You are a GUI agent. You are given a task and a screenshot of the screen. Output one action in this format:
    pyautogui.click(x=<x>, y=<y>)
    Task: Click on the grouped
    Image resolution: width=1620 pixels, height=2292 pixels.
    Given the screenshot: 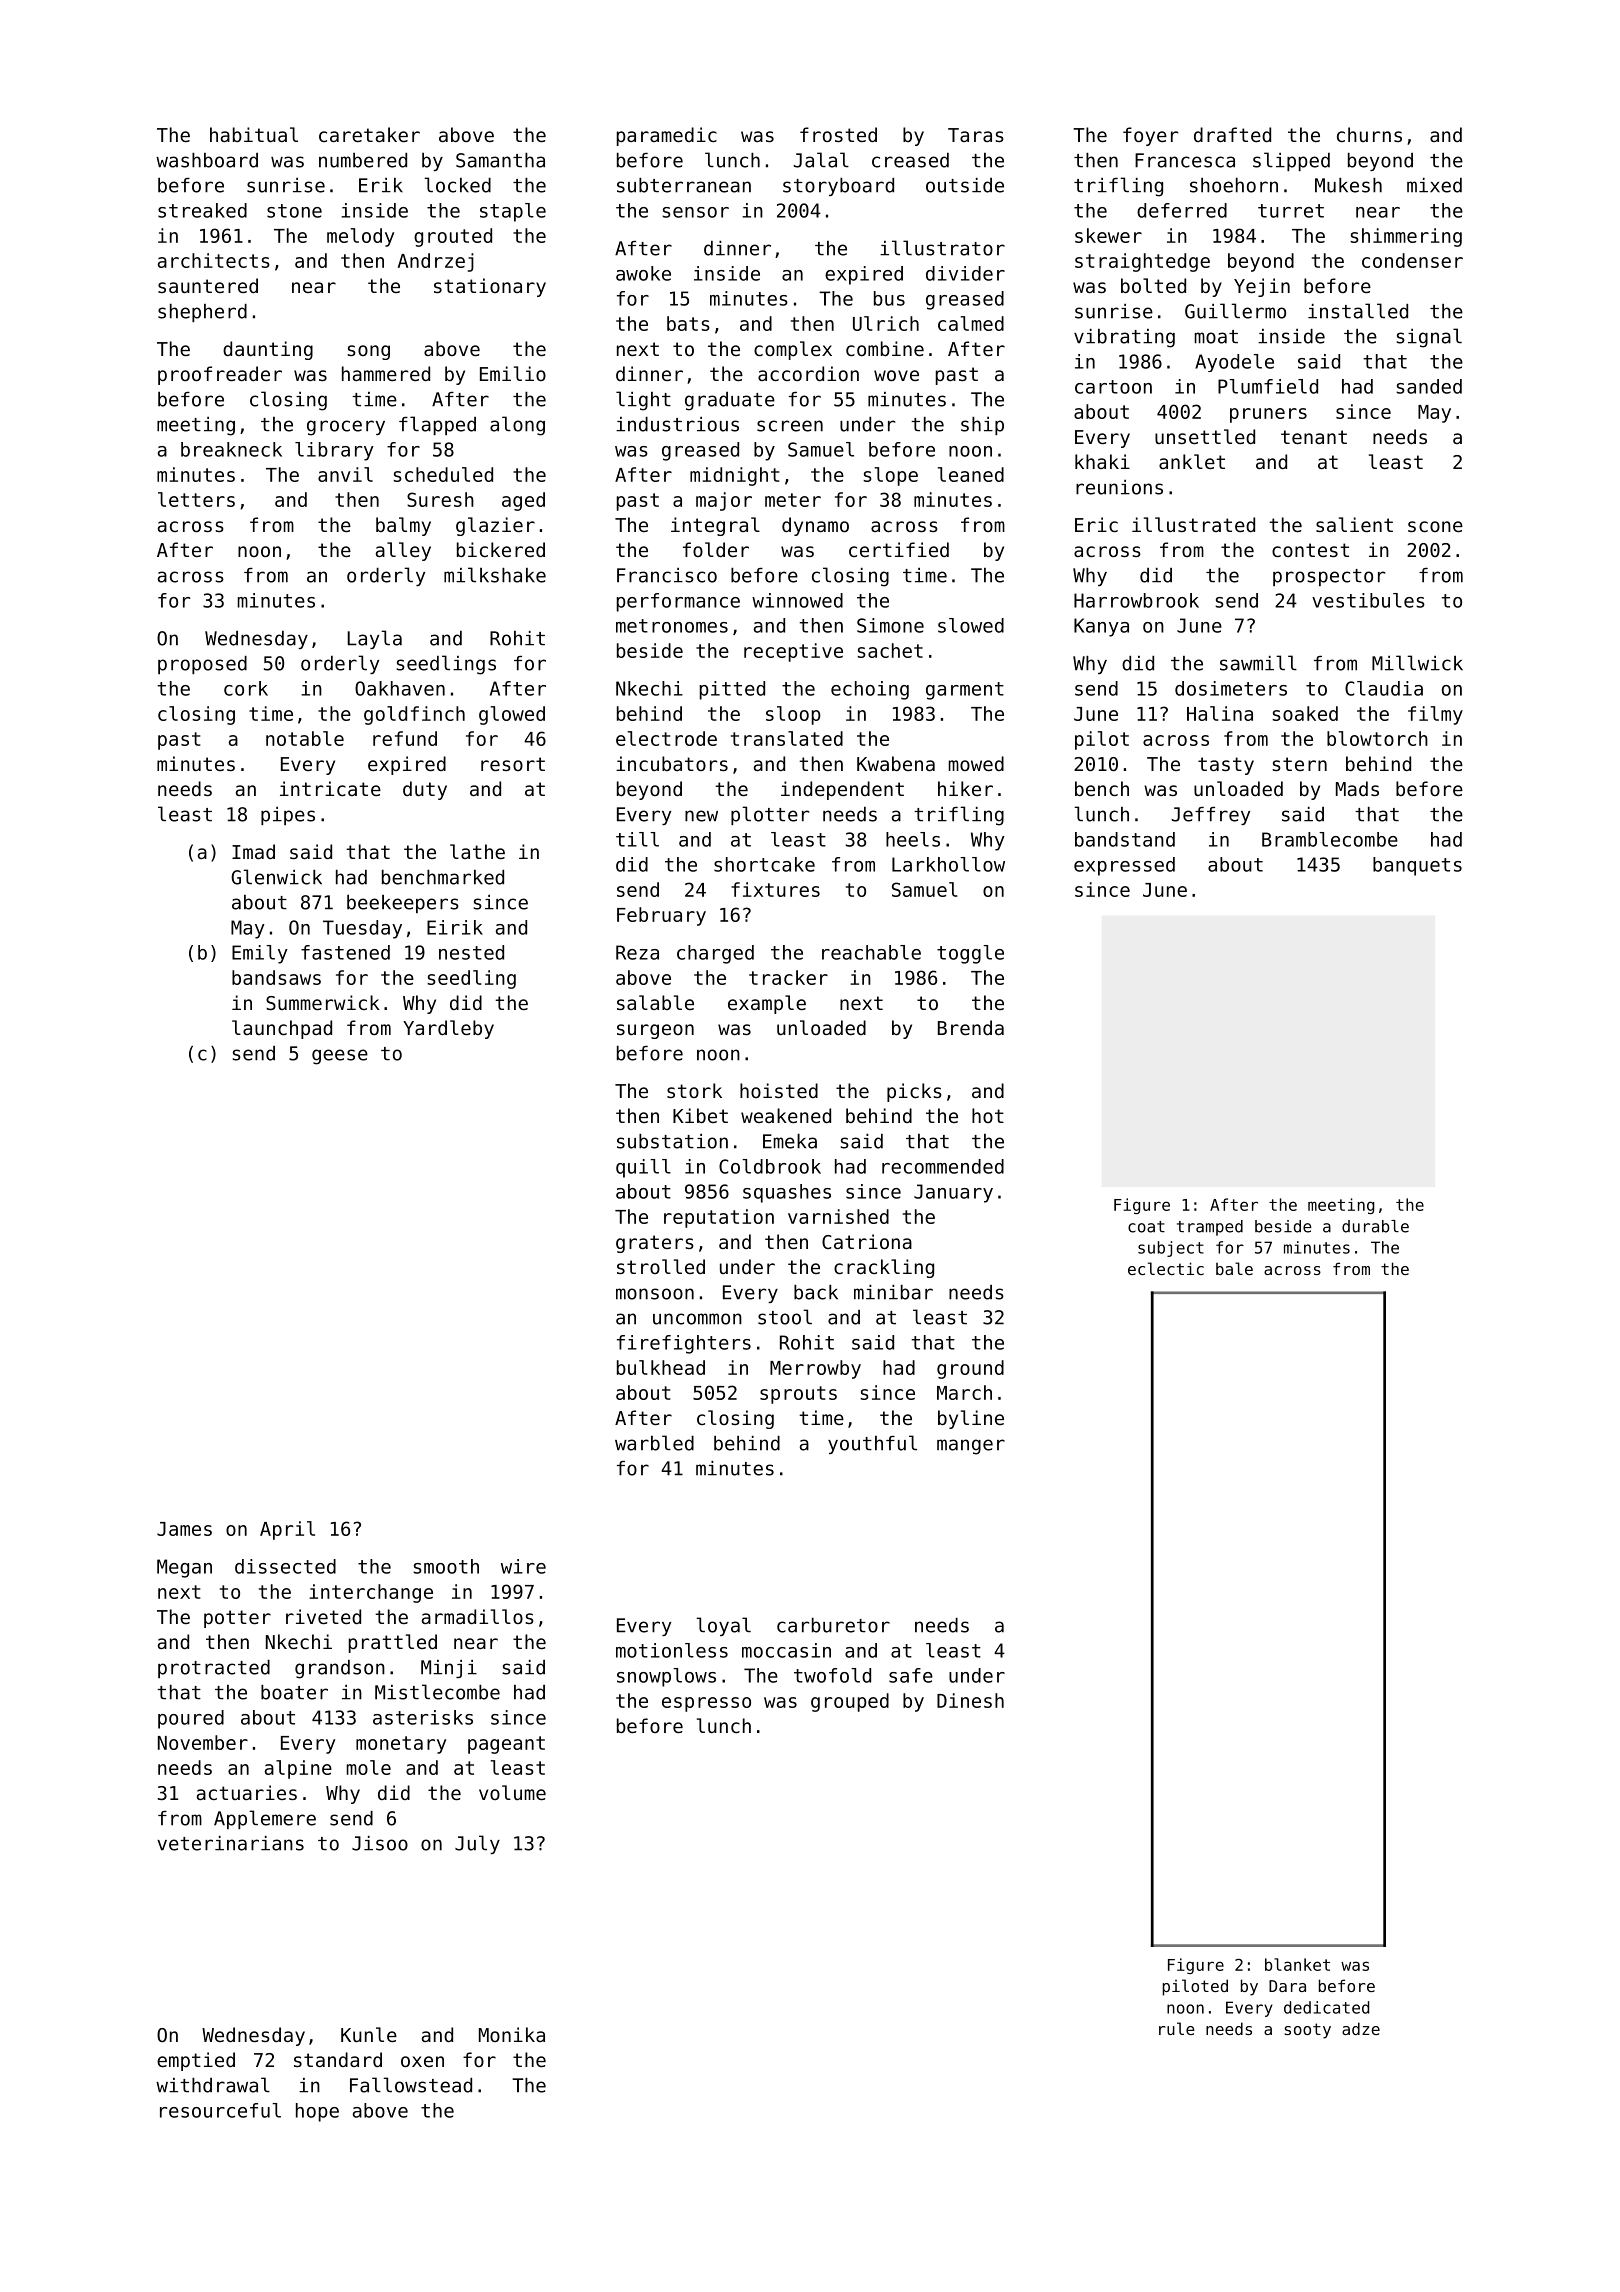 What is the action you would take?
    pyautogui.click(x=850, y=1702)
